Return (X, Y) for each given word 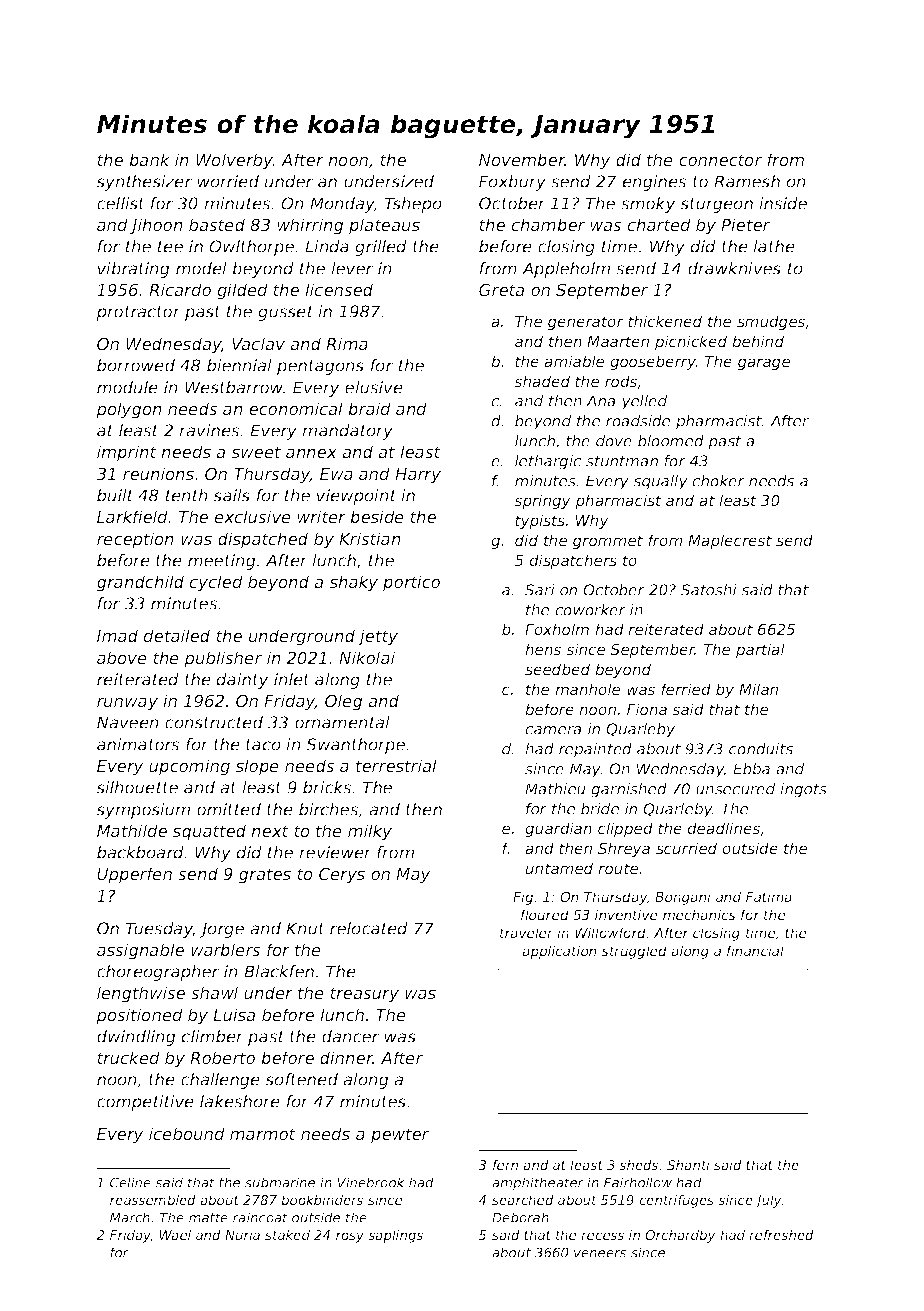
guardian (558, 829)
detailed (177, 635)
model (201, 268)
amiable (574, 361)
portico (411, 583)
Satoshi (709, 590)
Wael (175, 1235)
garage (764, 364)
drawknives (734, 268)
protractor (138, 313)
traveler (527, 932)
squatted (209, 832)
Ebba (751, 769)
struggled (634, 952)
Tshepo (413, 205)
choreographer (158, 973)
